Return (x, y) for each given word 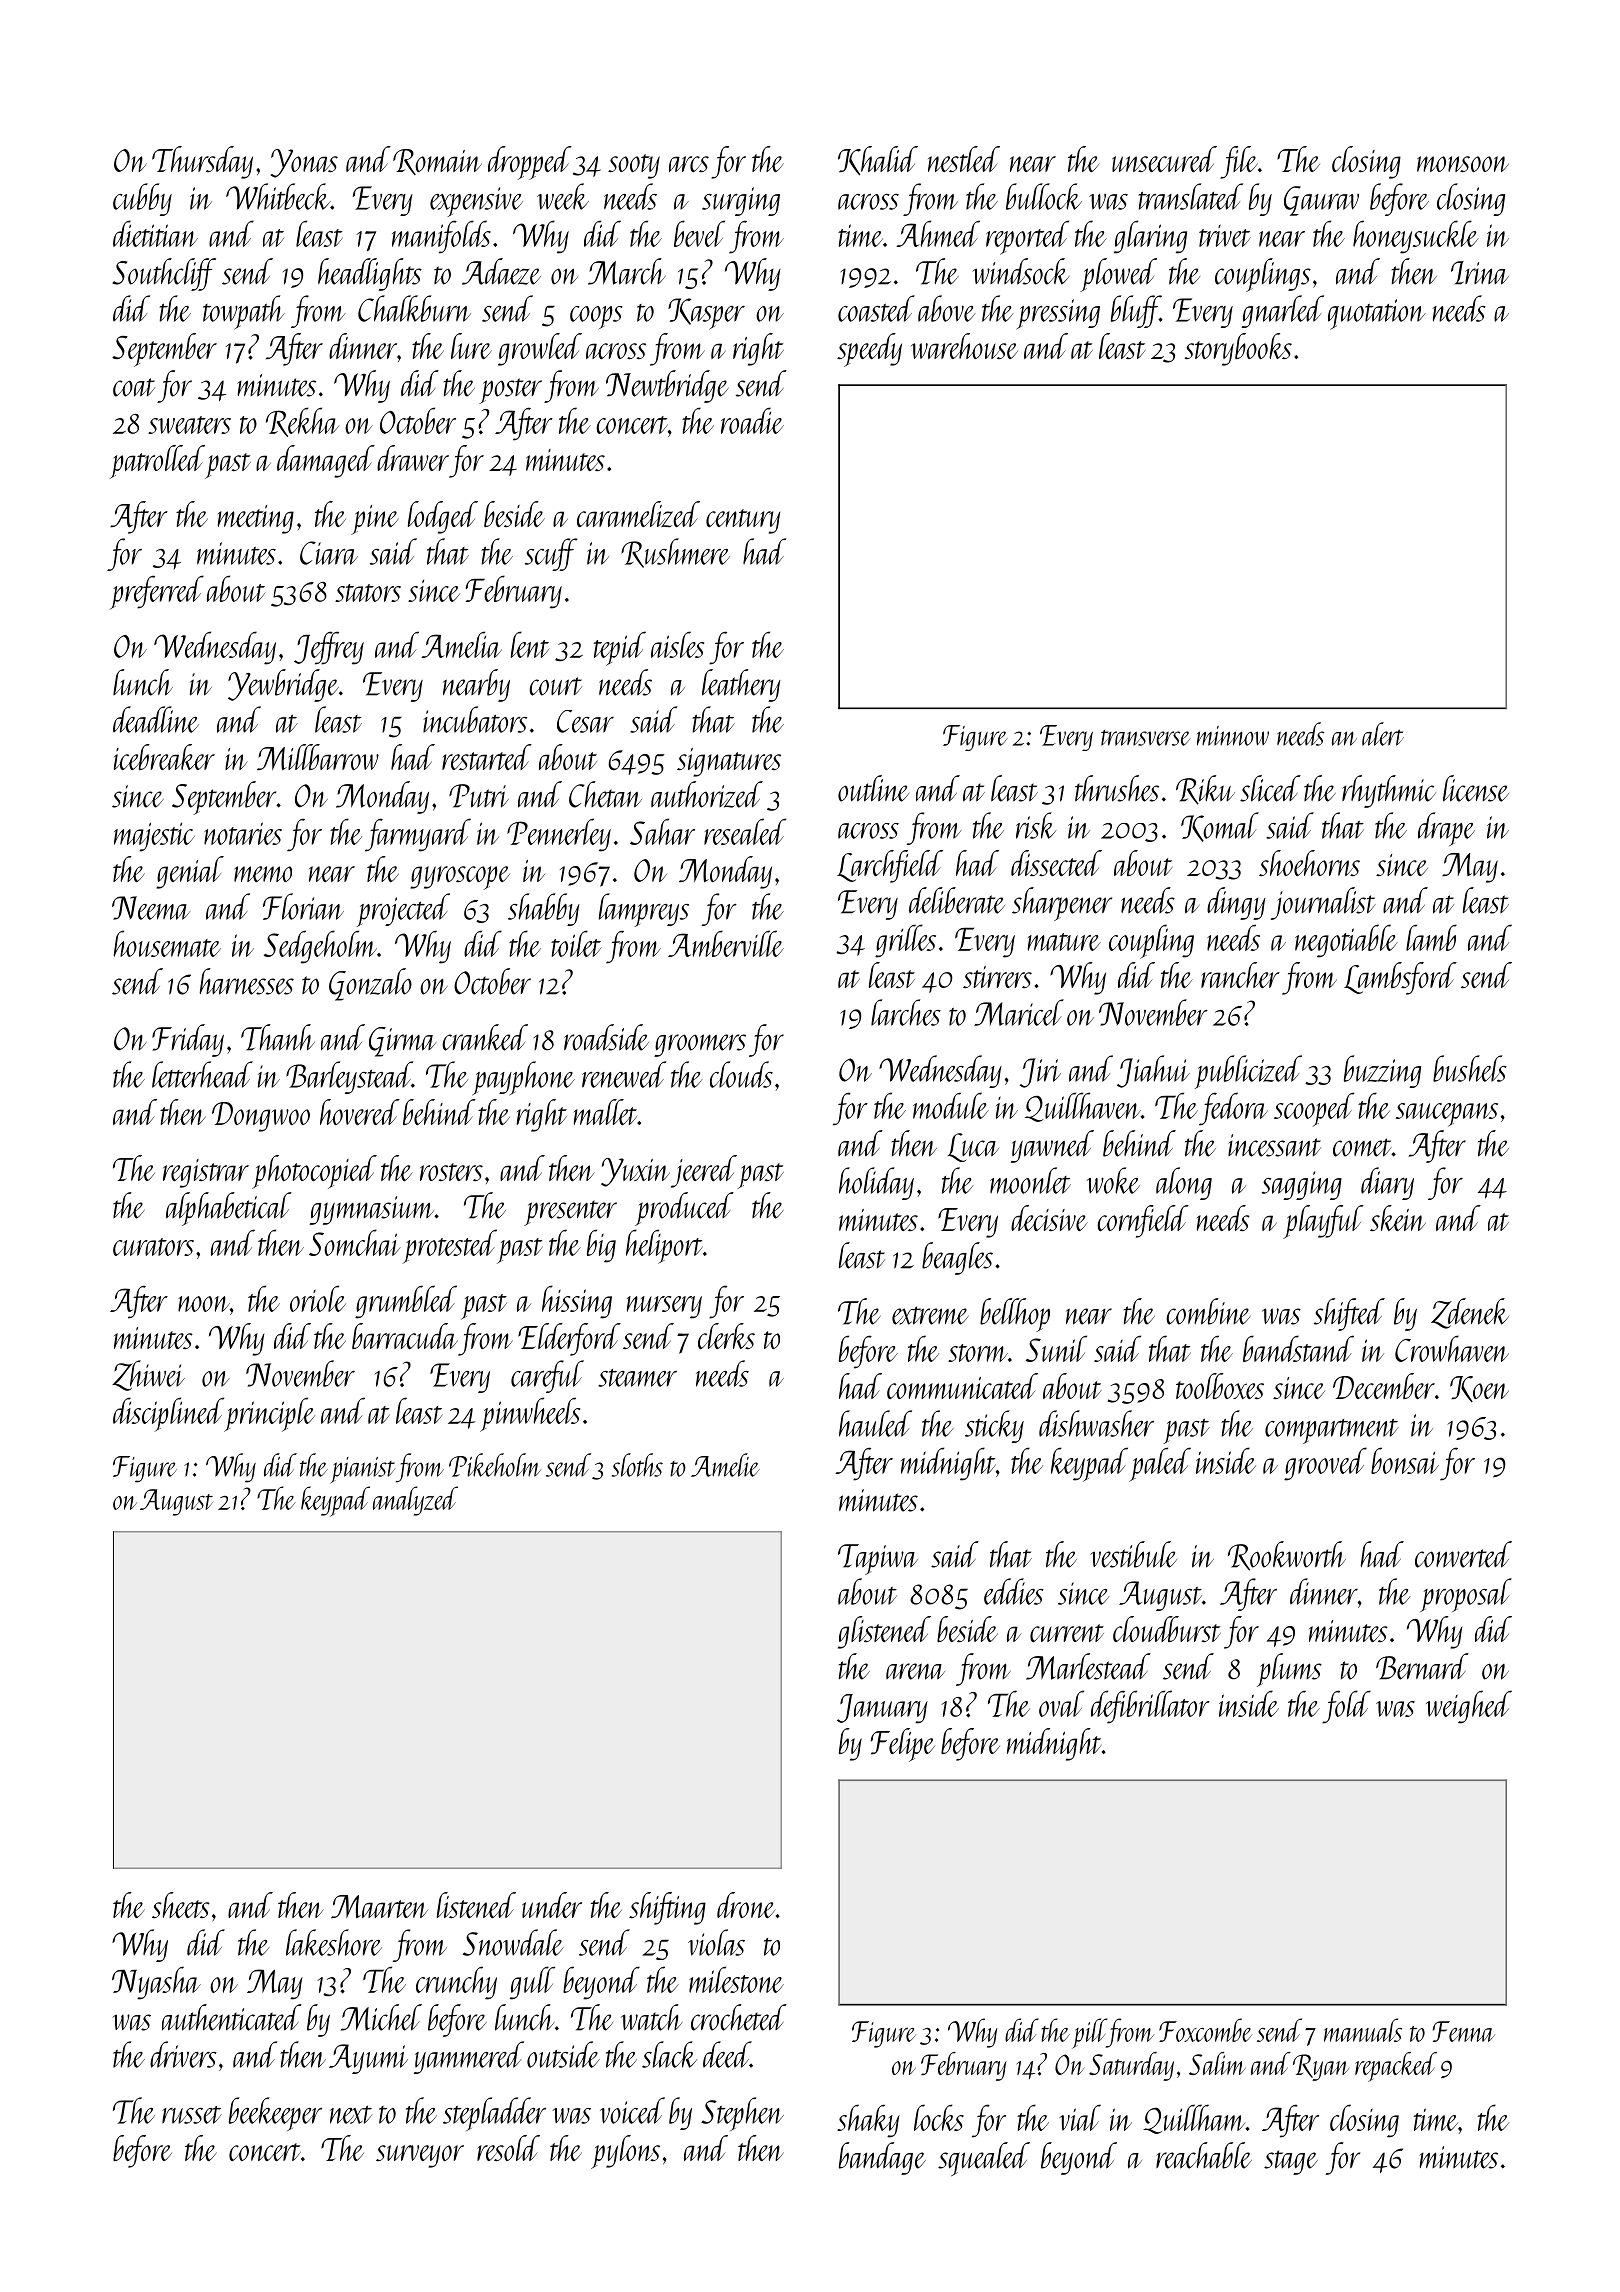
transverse (1146, 738)
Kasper (706, 314)
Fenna (1464, 2031)
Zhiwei (148, 1375)
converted (1463, 1554)
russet (192, 2115)
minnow (1233, 736)
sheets (181, 1905)
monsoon (1463, 164)
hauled (875, 1423)
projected (403, 910)
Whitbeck (278, 196)
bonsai (1405, 1460)
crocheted (739, 2017)
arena (915, 1671)
